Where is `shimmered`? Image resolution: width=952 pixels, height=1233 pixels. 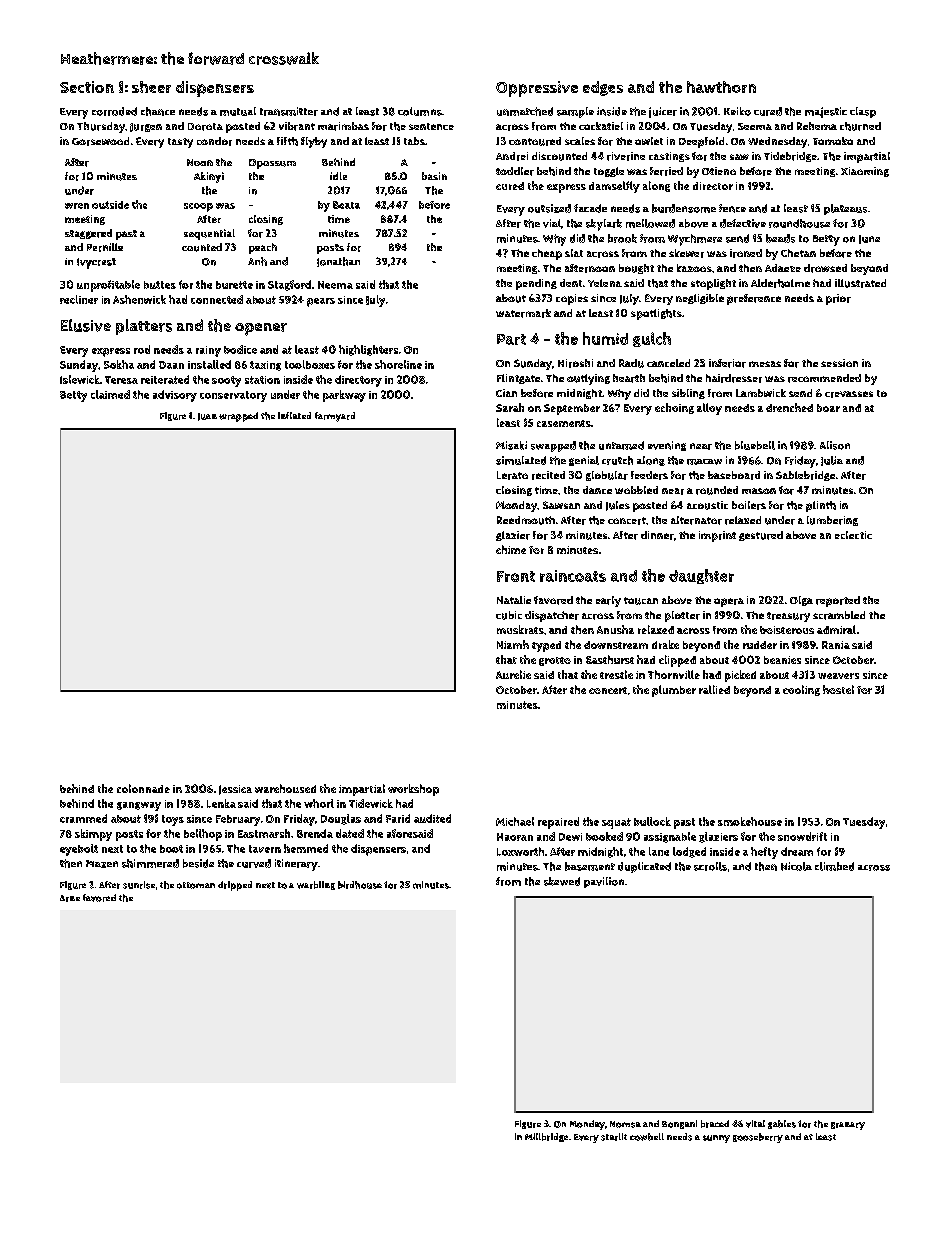 shimmered is located at coordinates (150, 863).
